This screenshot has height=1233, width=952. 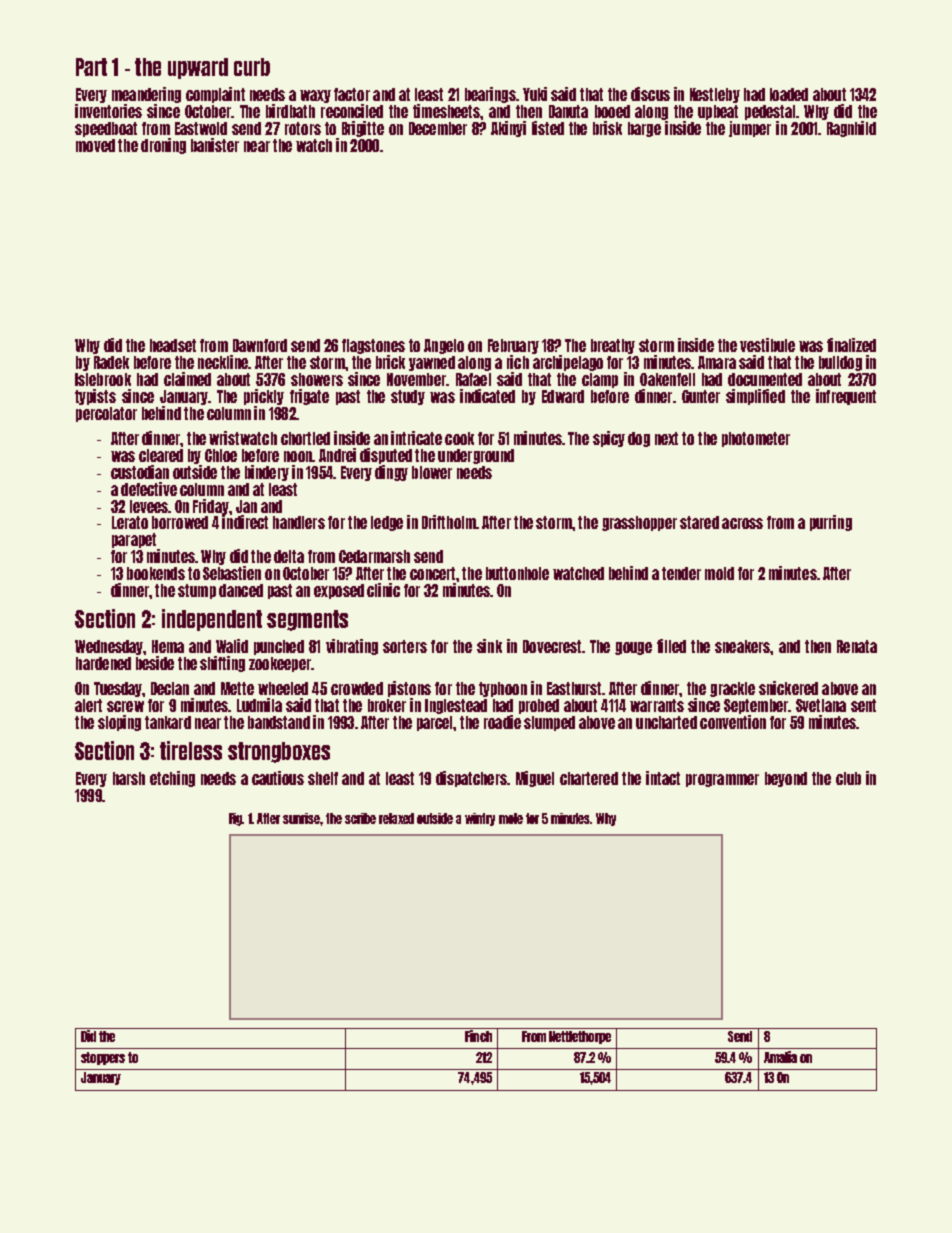 I want to click on purring, so click(x=831, y=523).
